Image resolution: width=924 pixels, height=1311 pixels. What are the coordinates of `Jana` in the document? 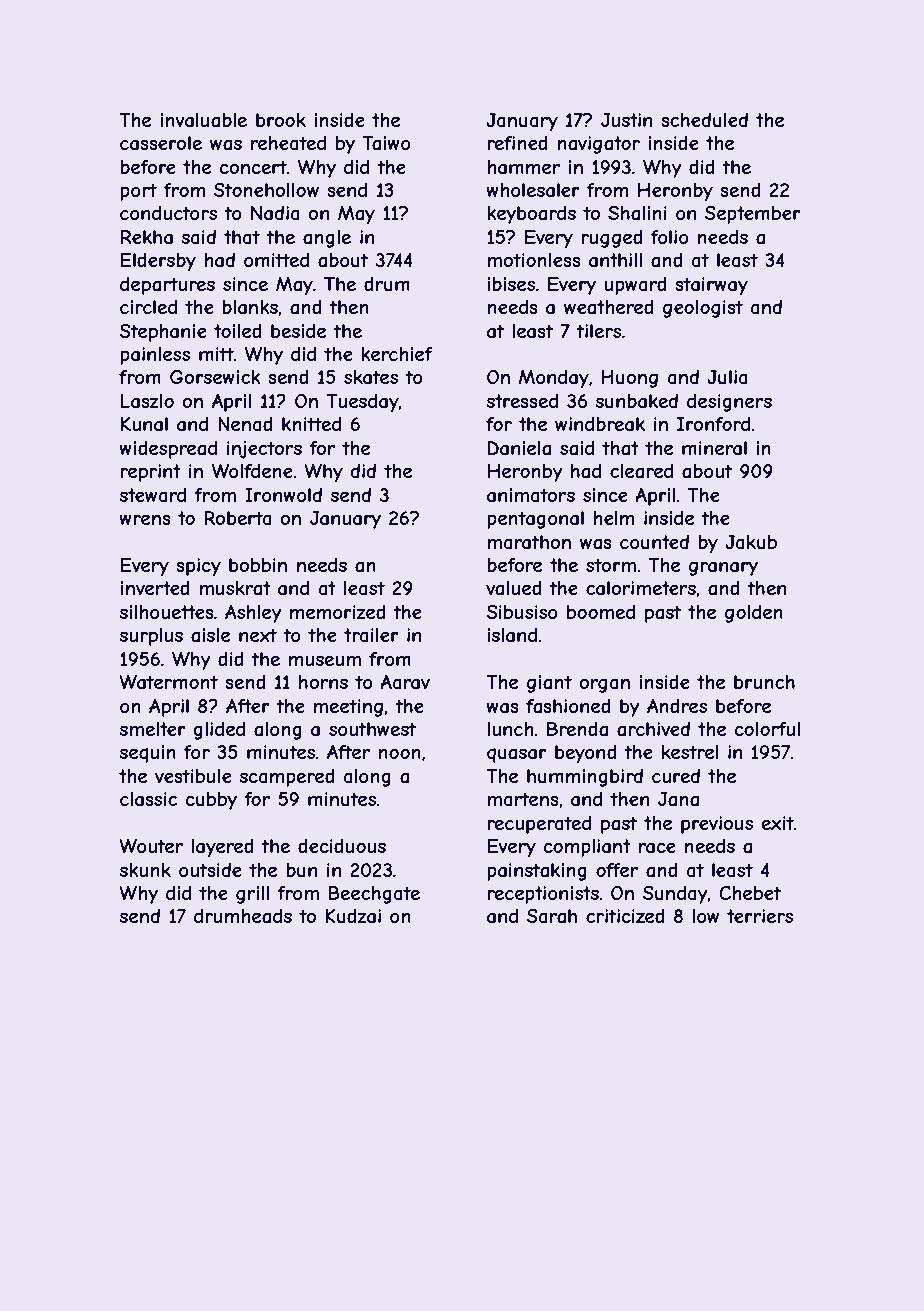 It's located at (678, 799).
